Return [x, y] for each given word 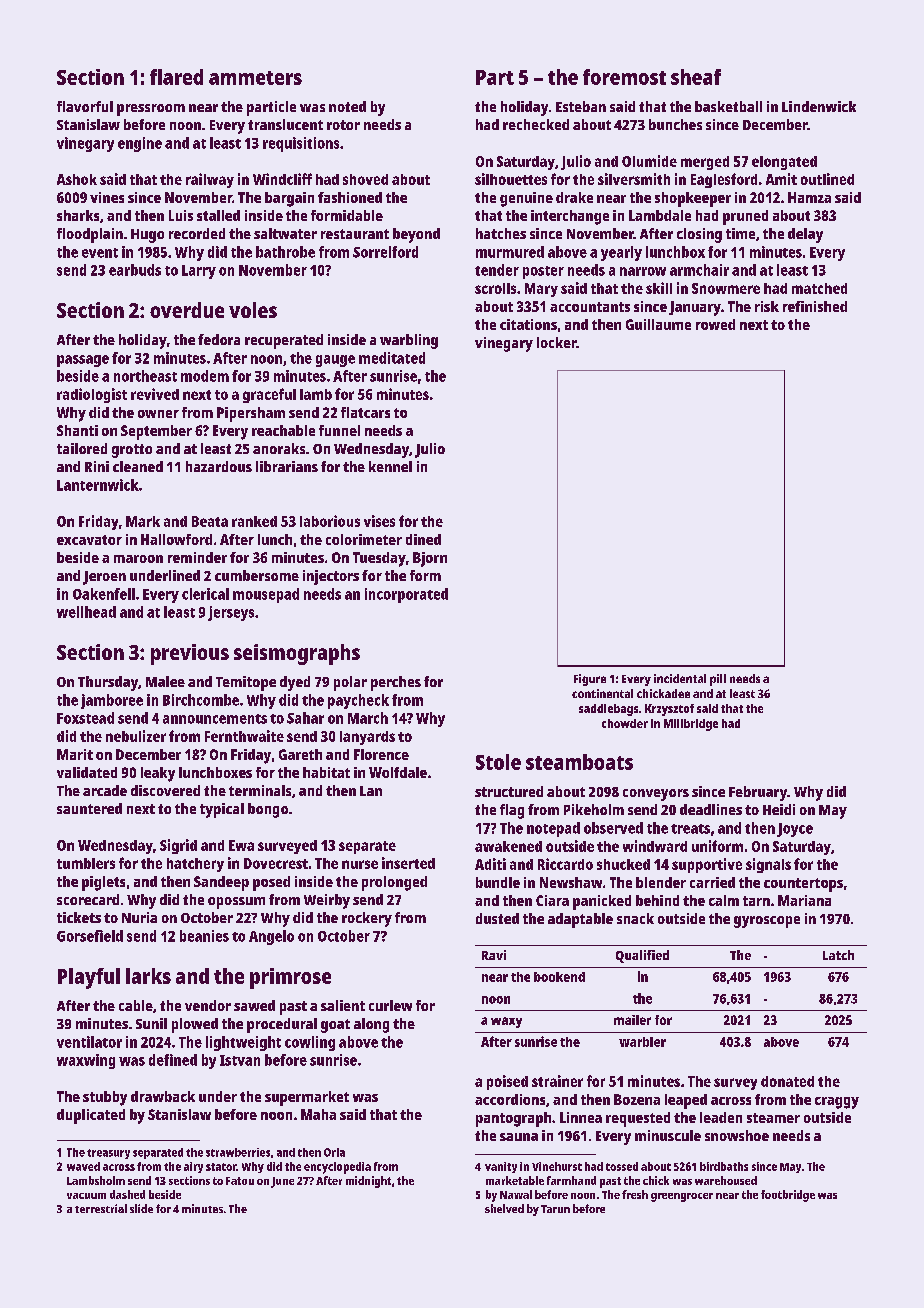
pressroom [151, 110]
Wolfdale [398, 772]
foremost [624, 77]
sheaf [696, 77]
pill [718, 680]
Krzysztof [669, 710]
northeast [145, 376]
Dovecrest [276, 863]
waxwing [86, 1061]
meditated [392, 358]
